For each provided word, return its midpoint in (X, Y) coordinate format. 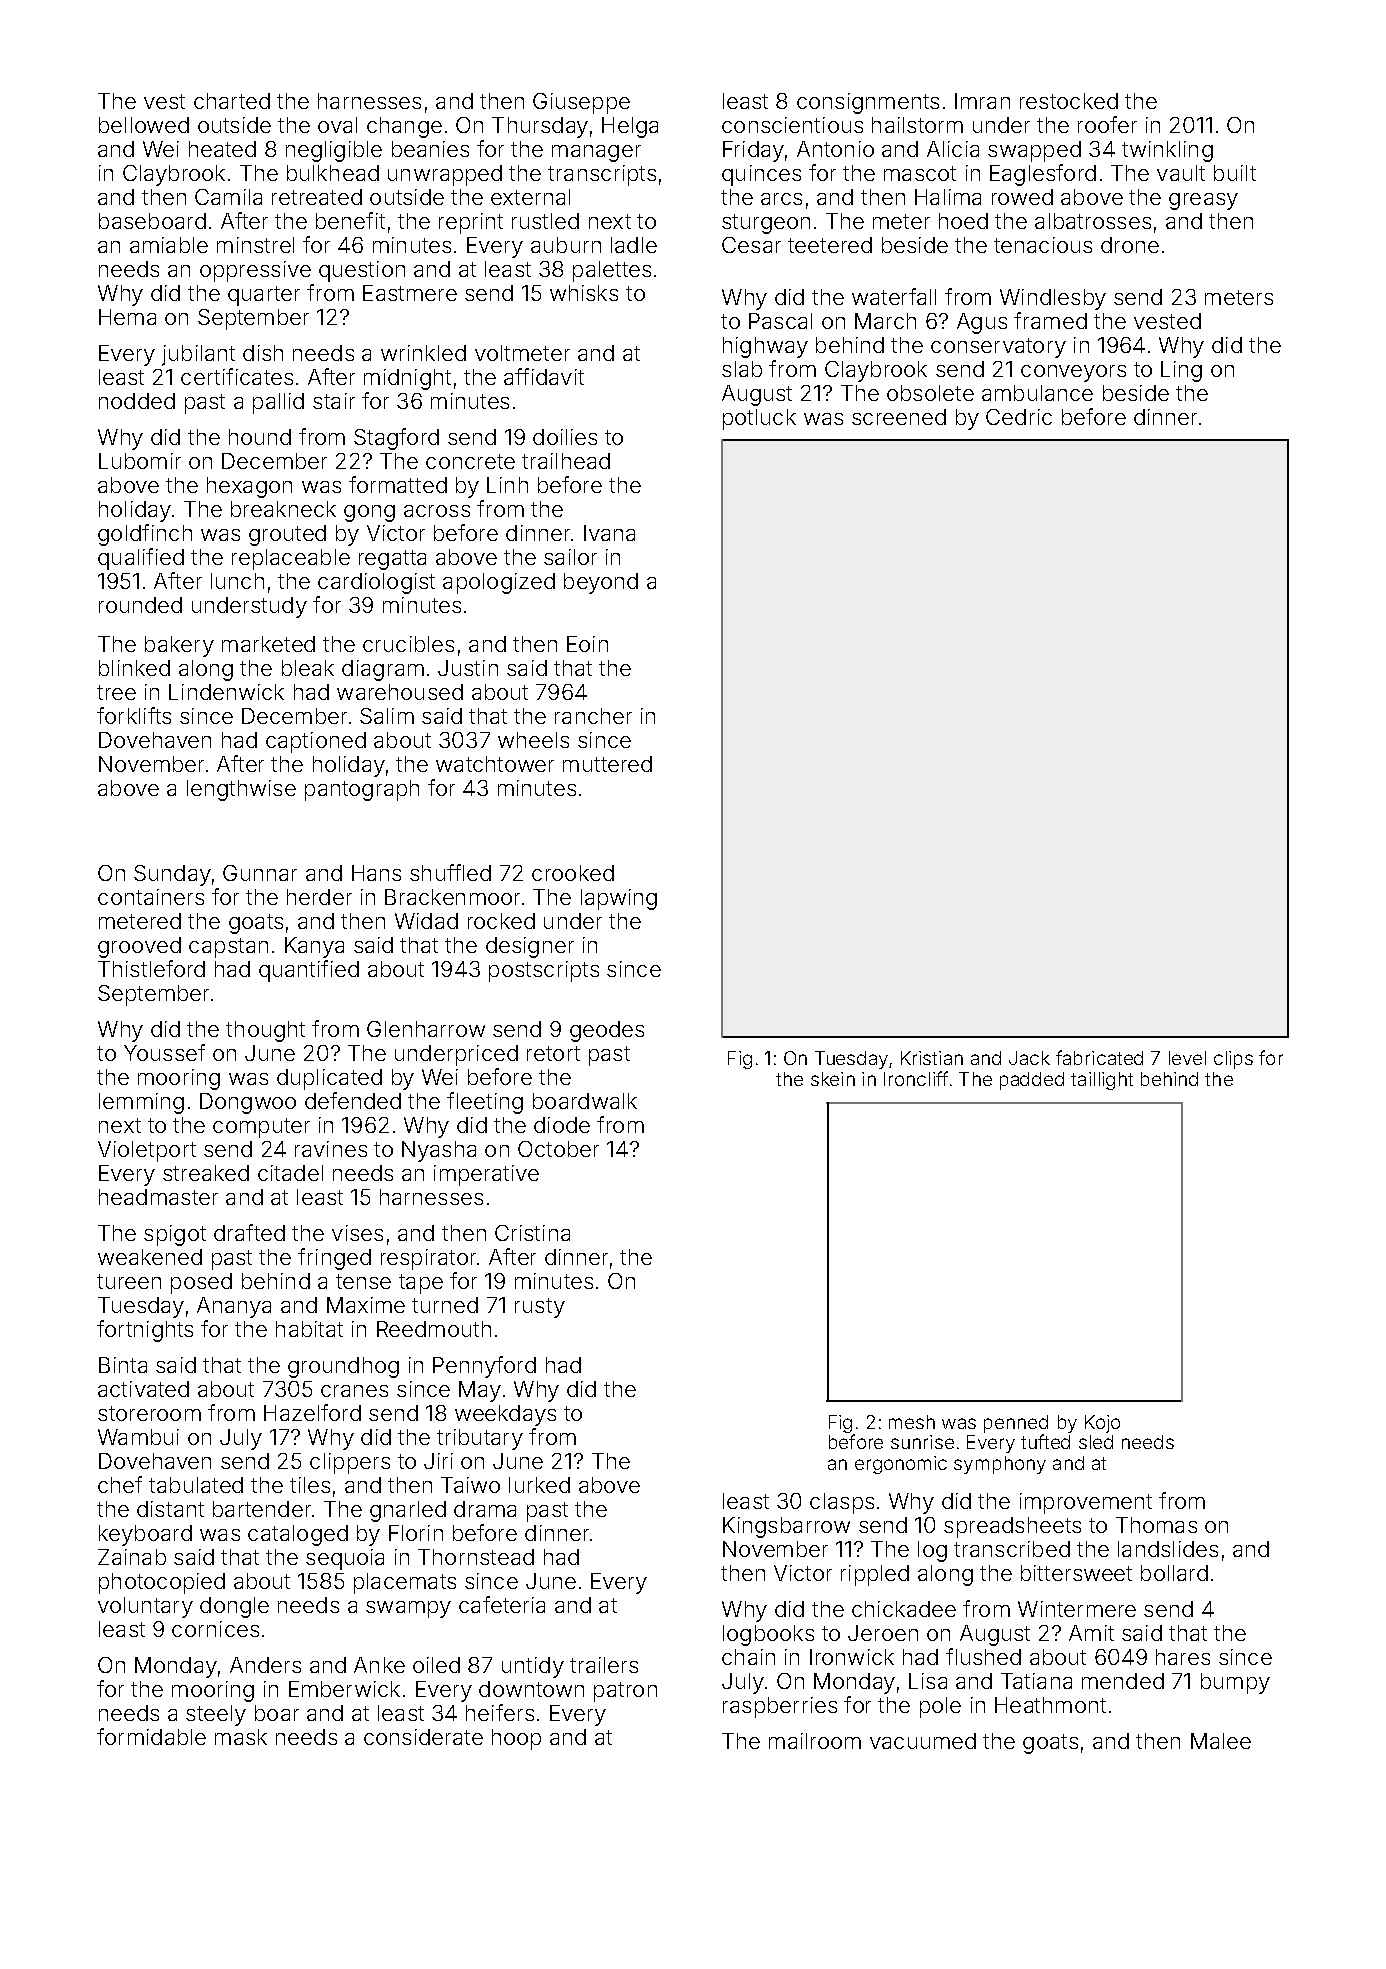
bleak (308, 668)
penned (1016, 1424)
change (404, 127)
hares (1183, 1657)
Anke (379, 1665)
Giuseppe (581, 103)
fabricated (1099, 1057)
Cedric (1019, 417)
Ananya (234, 1307)
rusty (540, 1308)
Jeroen (883, 1633)
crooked (573, 873)
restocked (1069, 101)
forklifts (134, 715)
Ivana (609, 533)
